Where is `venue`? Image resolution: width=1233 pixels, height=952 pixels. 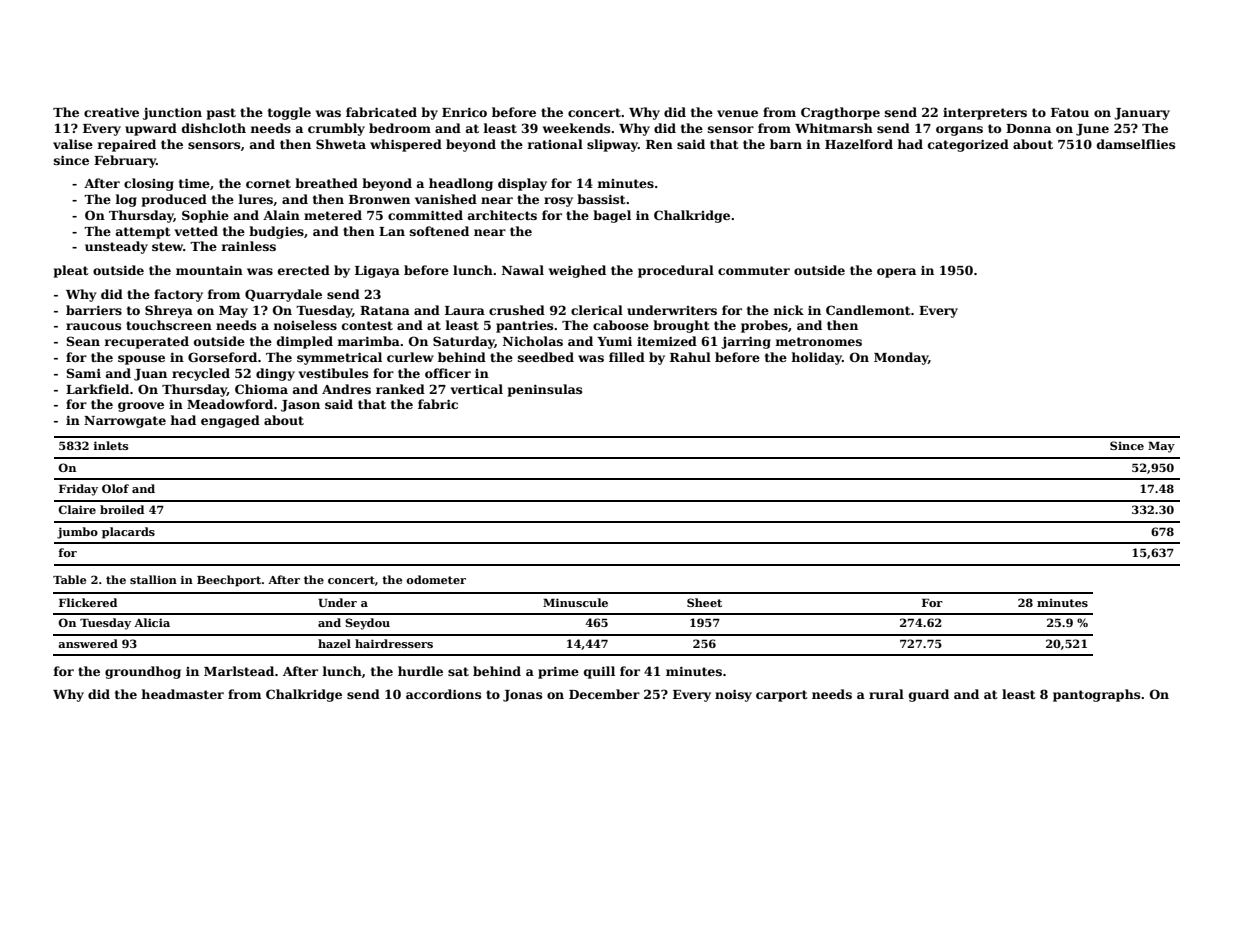 venue is located at coordinates (737, 113).
